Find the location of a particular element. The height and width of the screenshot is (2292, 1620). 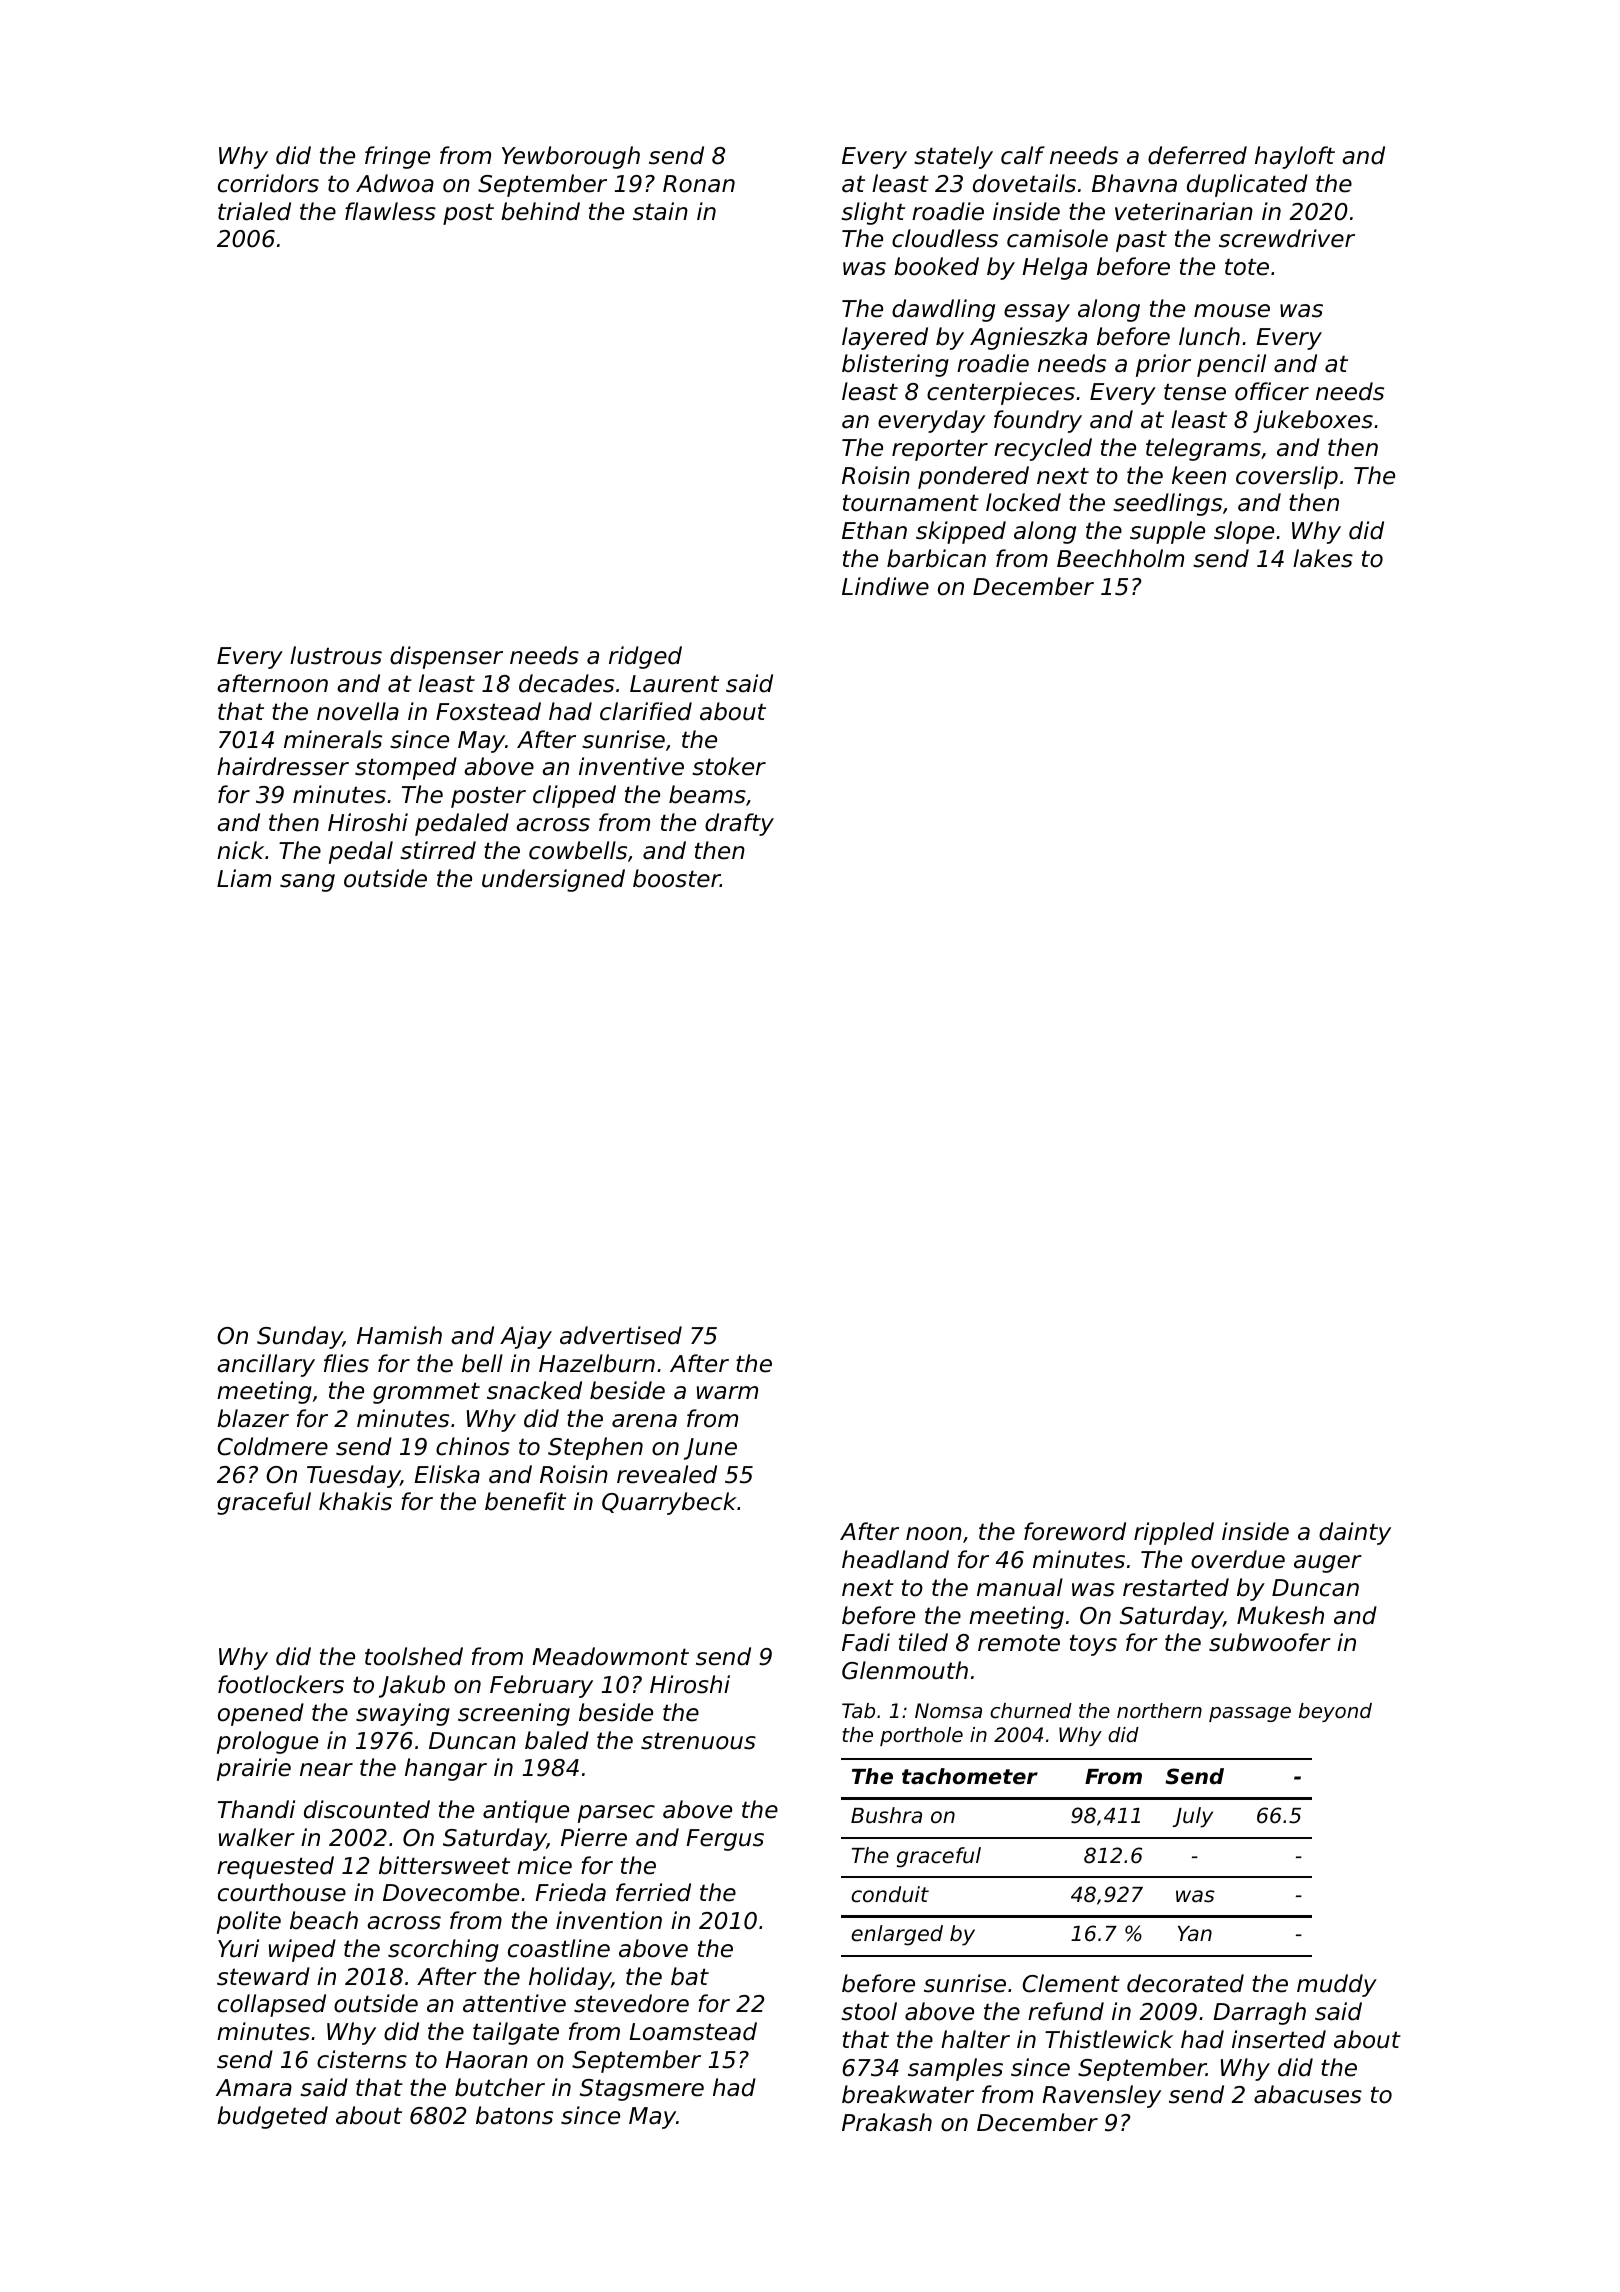

Ronan is located at coordinates (699, 184).
